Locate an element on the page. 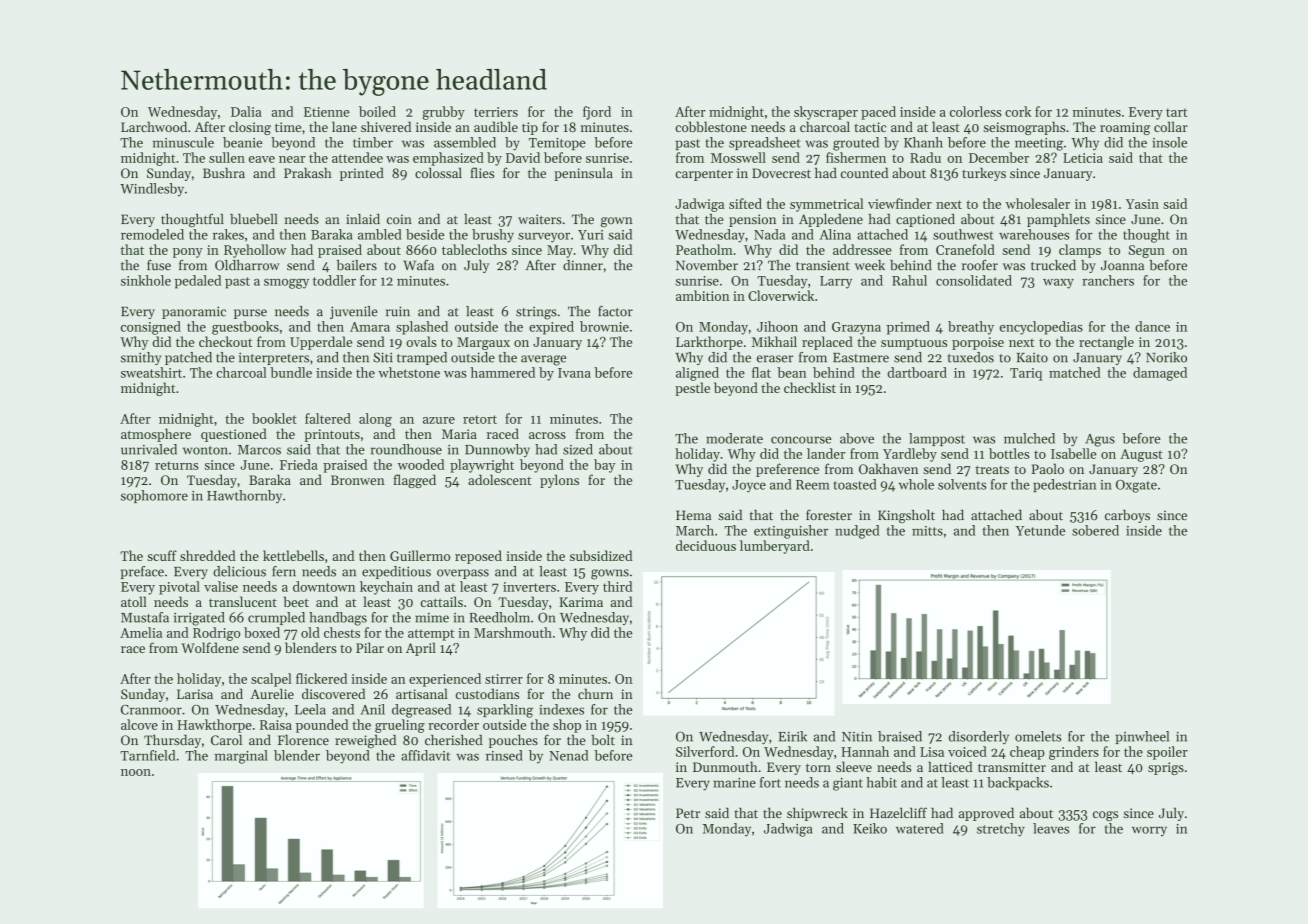 This page has height=924, width=1308. carboys is located at coordinates (1127, 516).
